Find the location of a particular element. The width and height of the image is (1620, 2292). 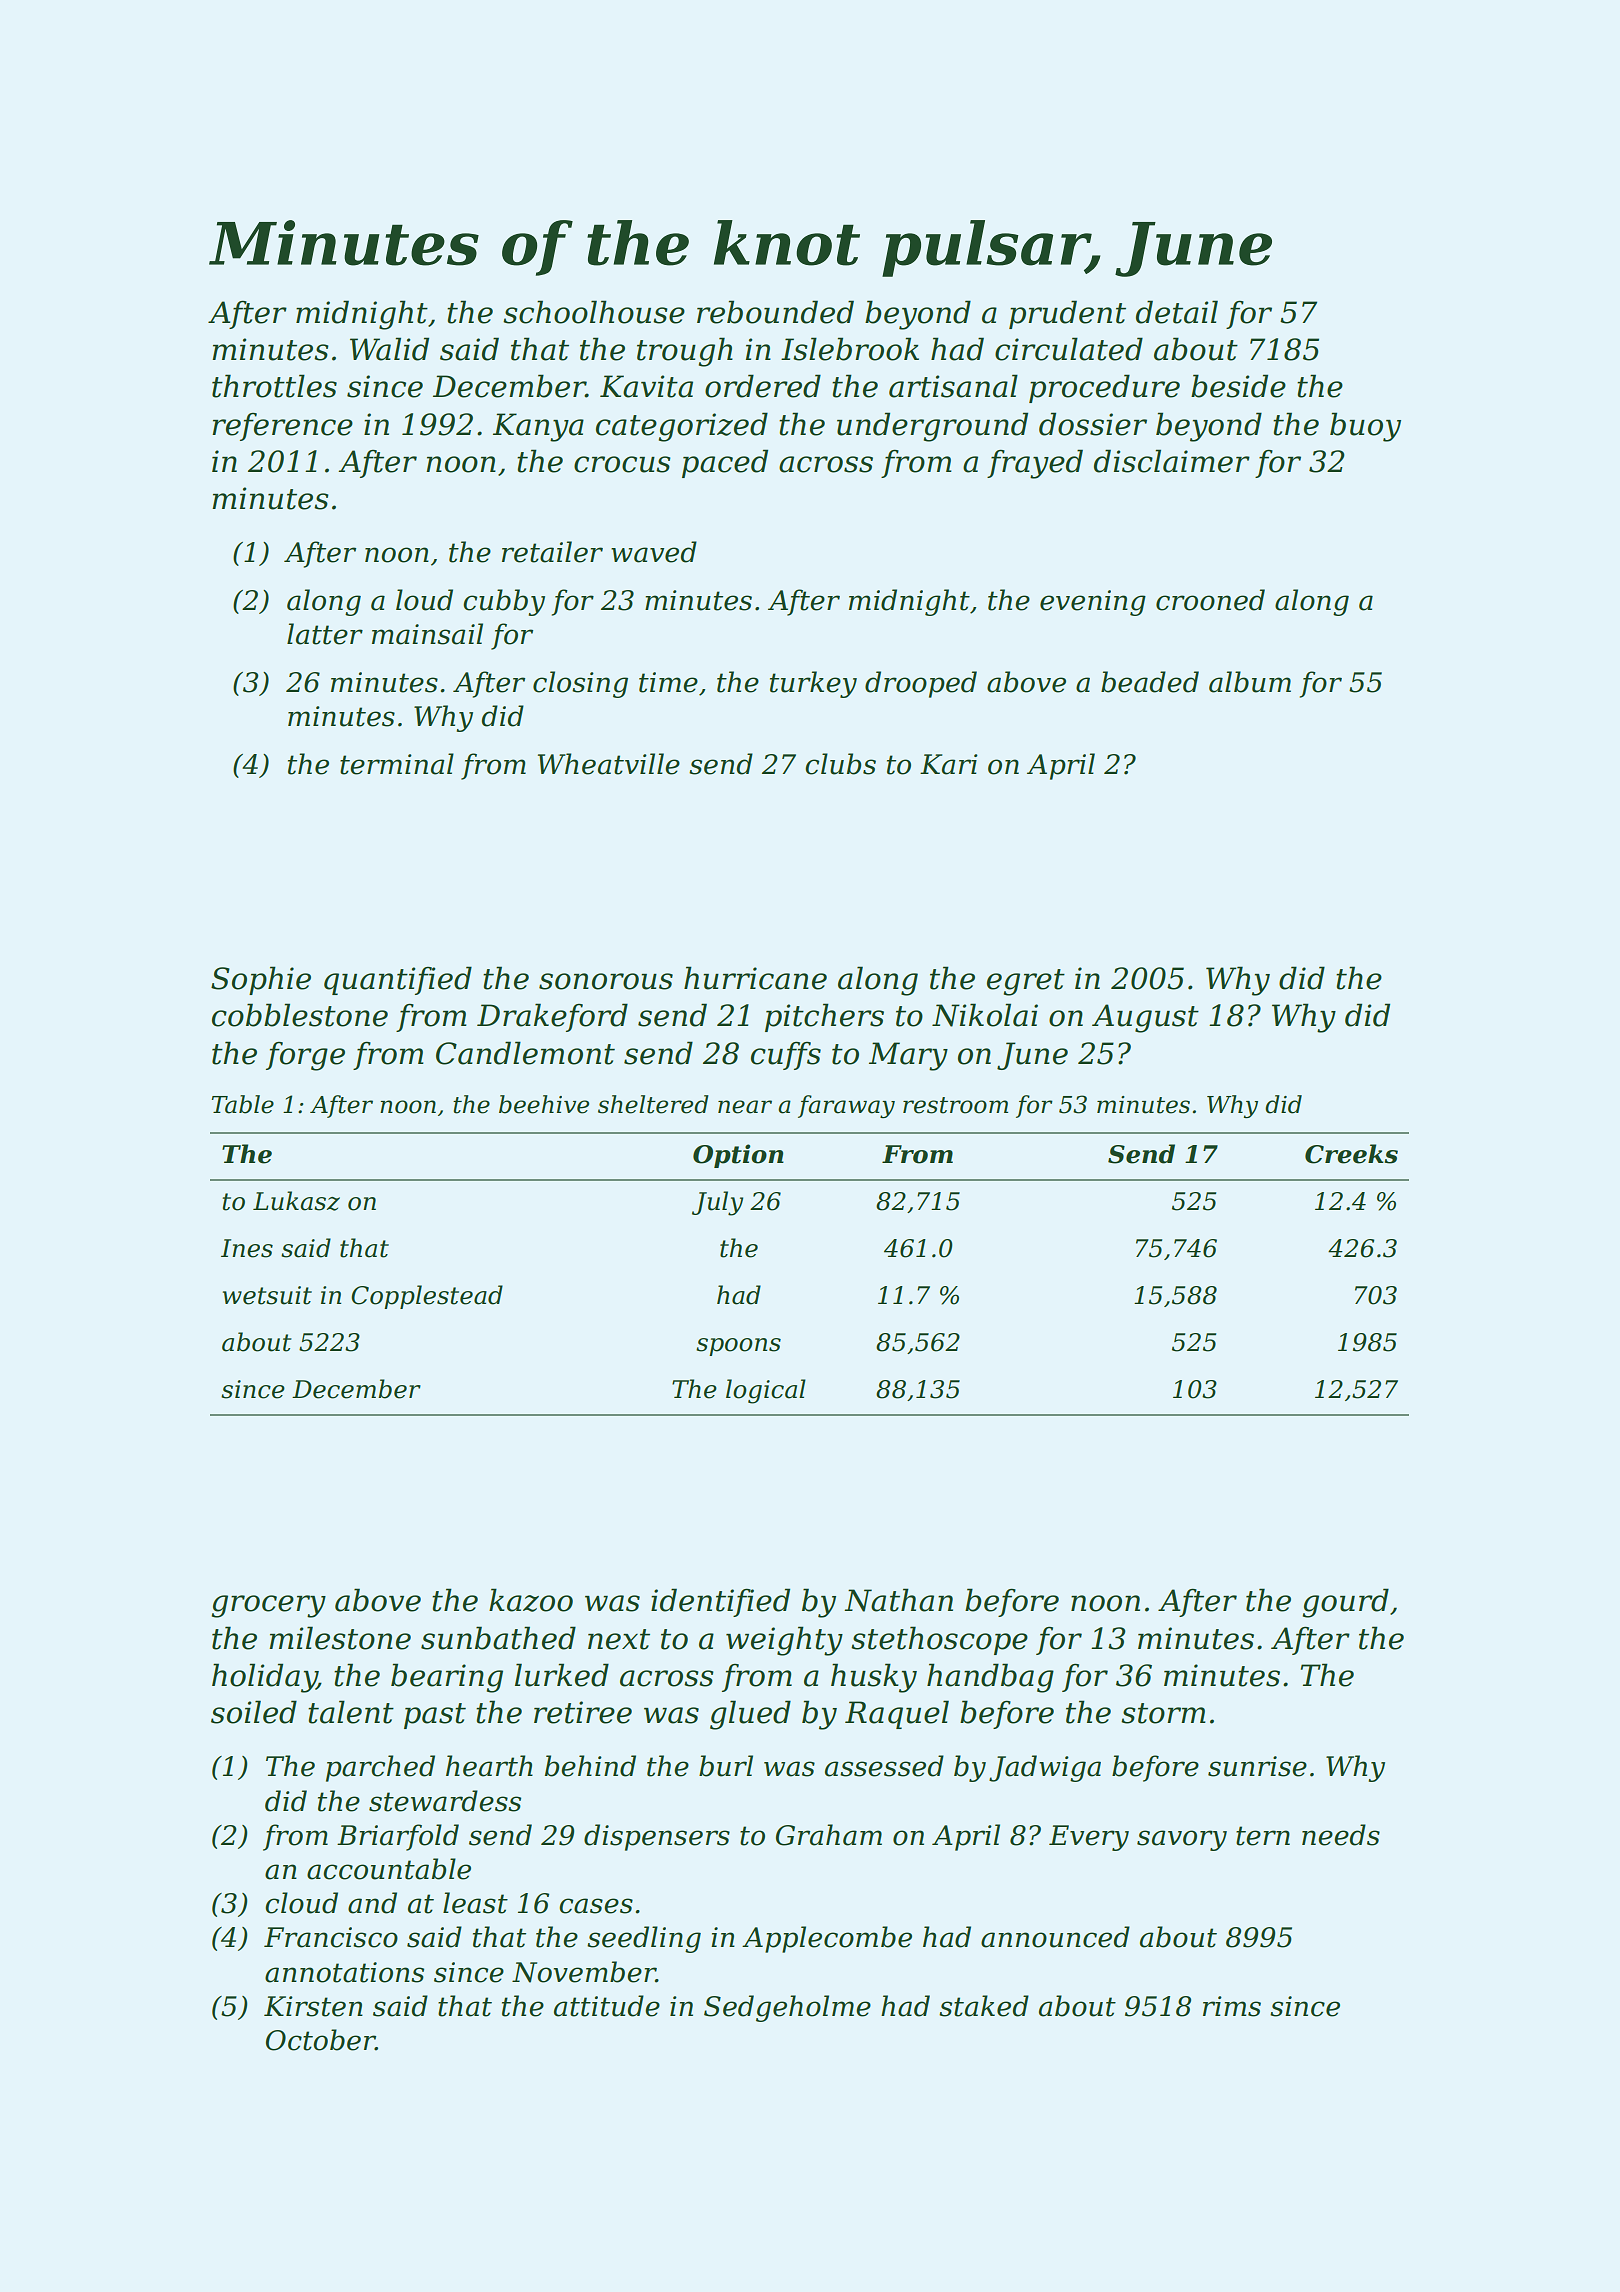

Option is located at coordinates (738, 1156).
